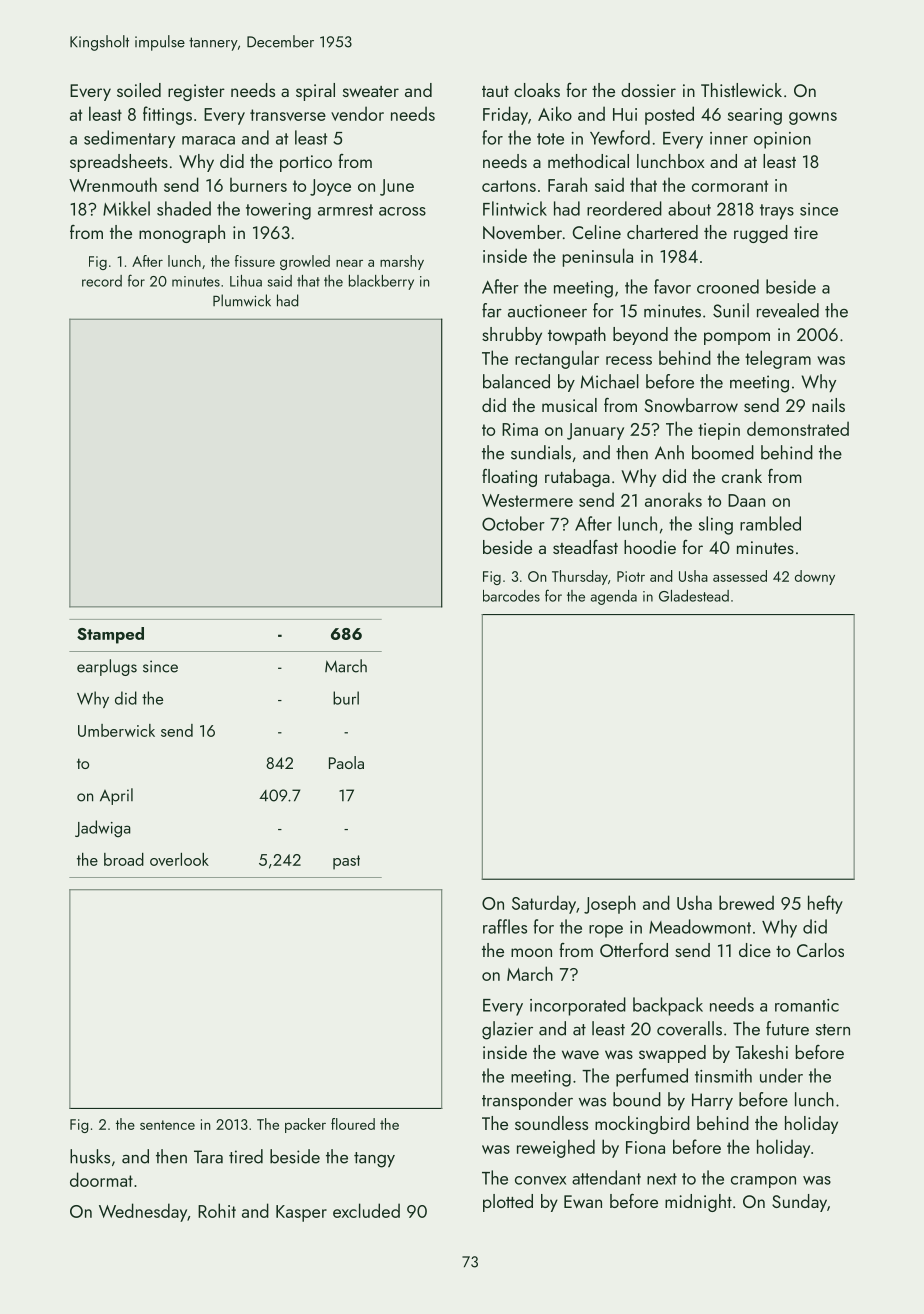 The image size is (924, 1314). I want to click on spreadsheets, so click(119, 163).
